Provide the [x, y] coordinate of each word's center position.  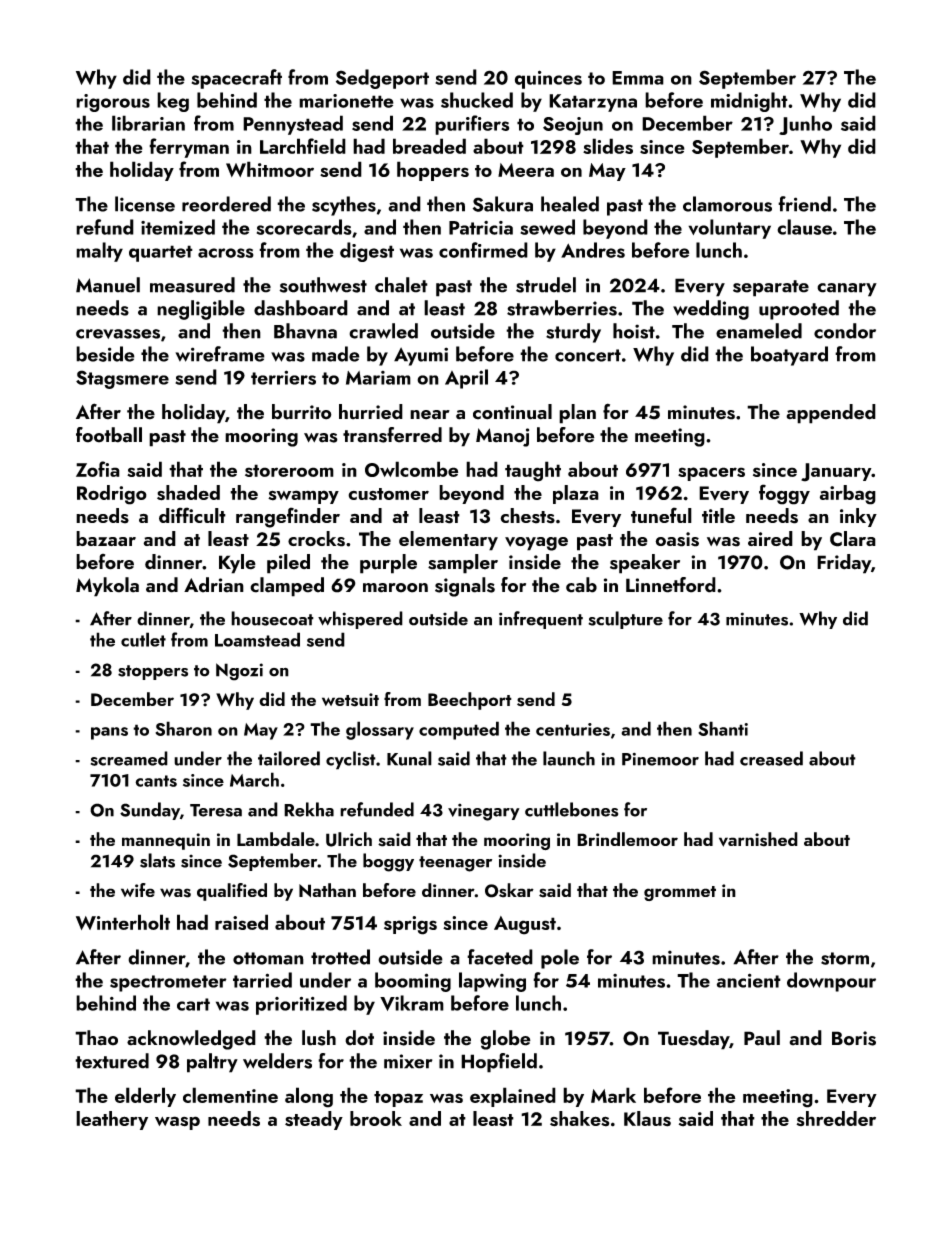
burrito [302, 412]
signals [465, 587]
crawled [383, 331]
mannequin [166, 841]
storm [845, 958]
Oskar [509, 890]
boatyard [789, 356]
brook [376, 1118]
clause [804, 227]
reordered [226, 204]
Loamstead [257, 639]
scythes [344, 206]
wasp [177, 1123]
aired [770, 538]
